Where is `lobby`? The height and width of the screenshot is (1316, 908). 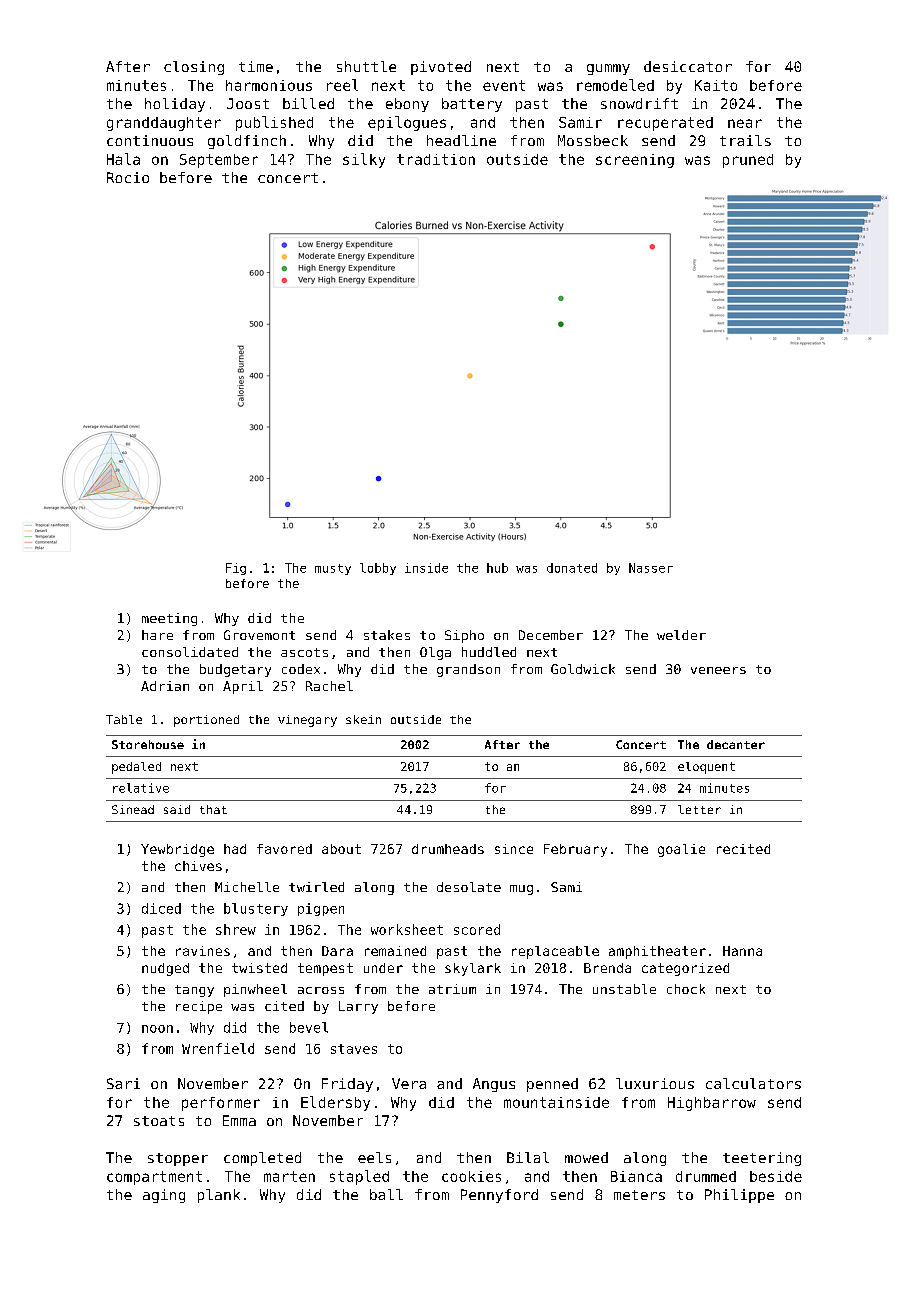
lobby is located at coordinates (378, 569).
